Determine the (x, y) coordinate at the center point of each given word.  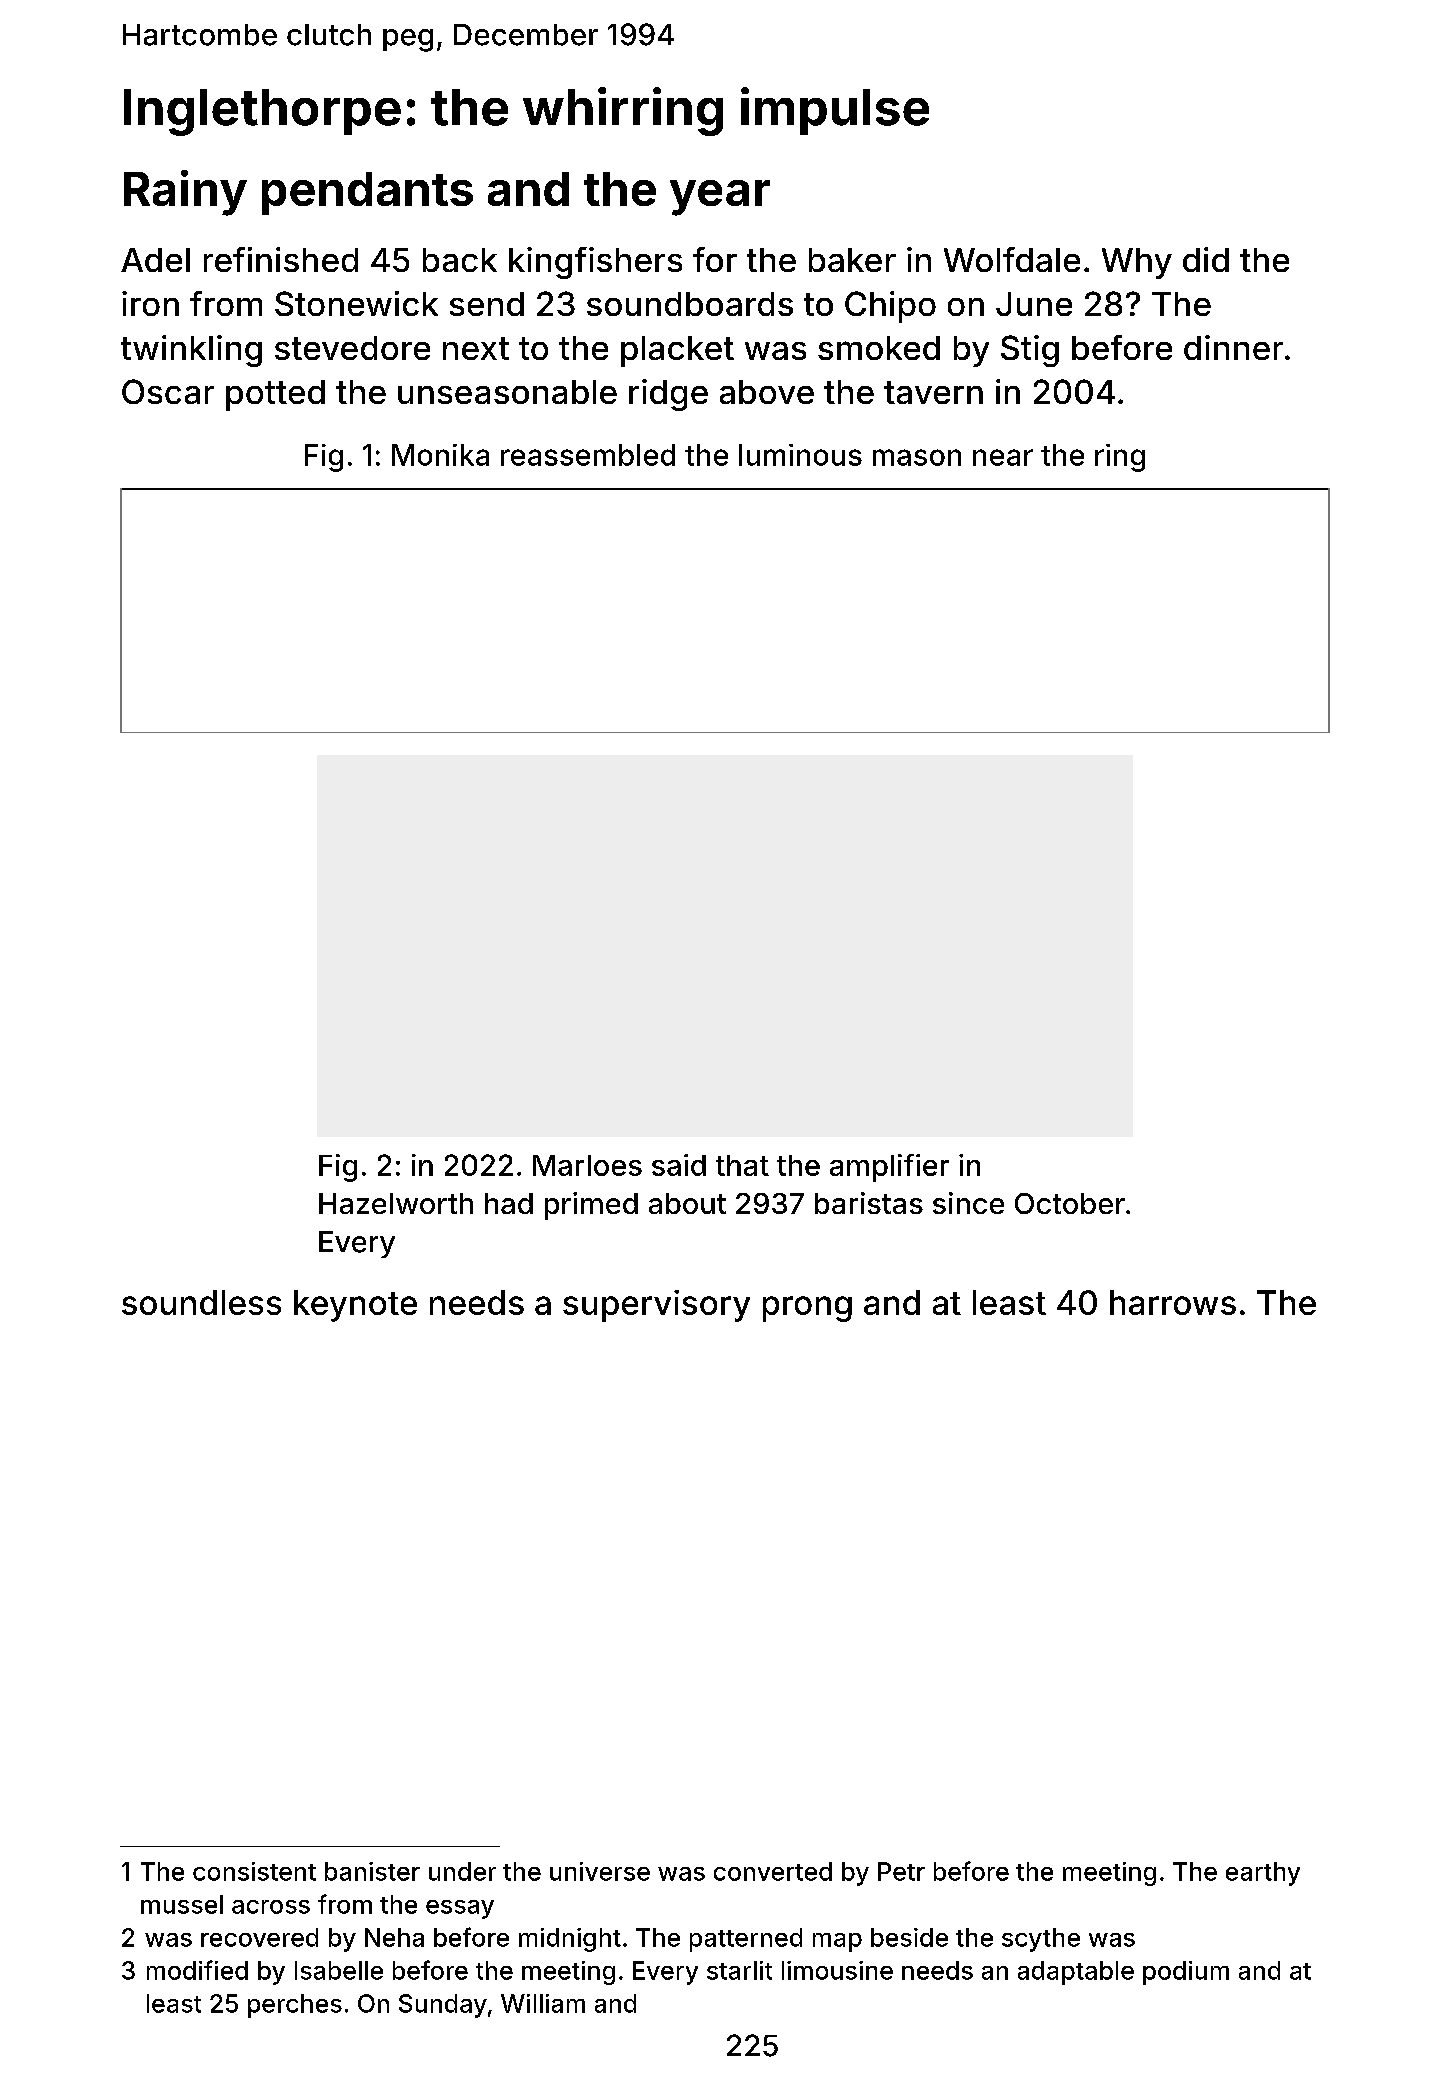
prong (807, 1309)
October (1070, 1203)
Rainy (185, 193)
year (720, 198)
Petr (901, 1871)
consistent (254, 1871)
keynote (355, 1306)
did (1206, 259)
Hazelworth (396, 1203)
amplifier (889, 1168)
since (968, 1203)
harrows (1173, 1302)
